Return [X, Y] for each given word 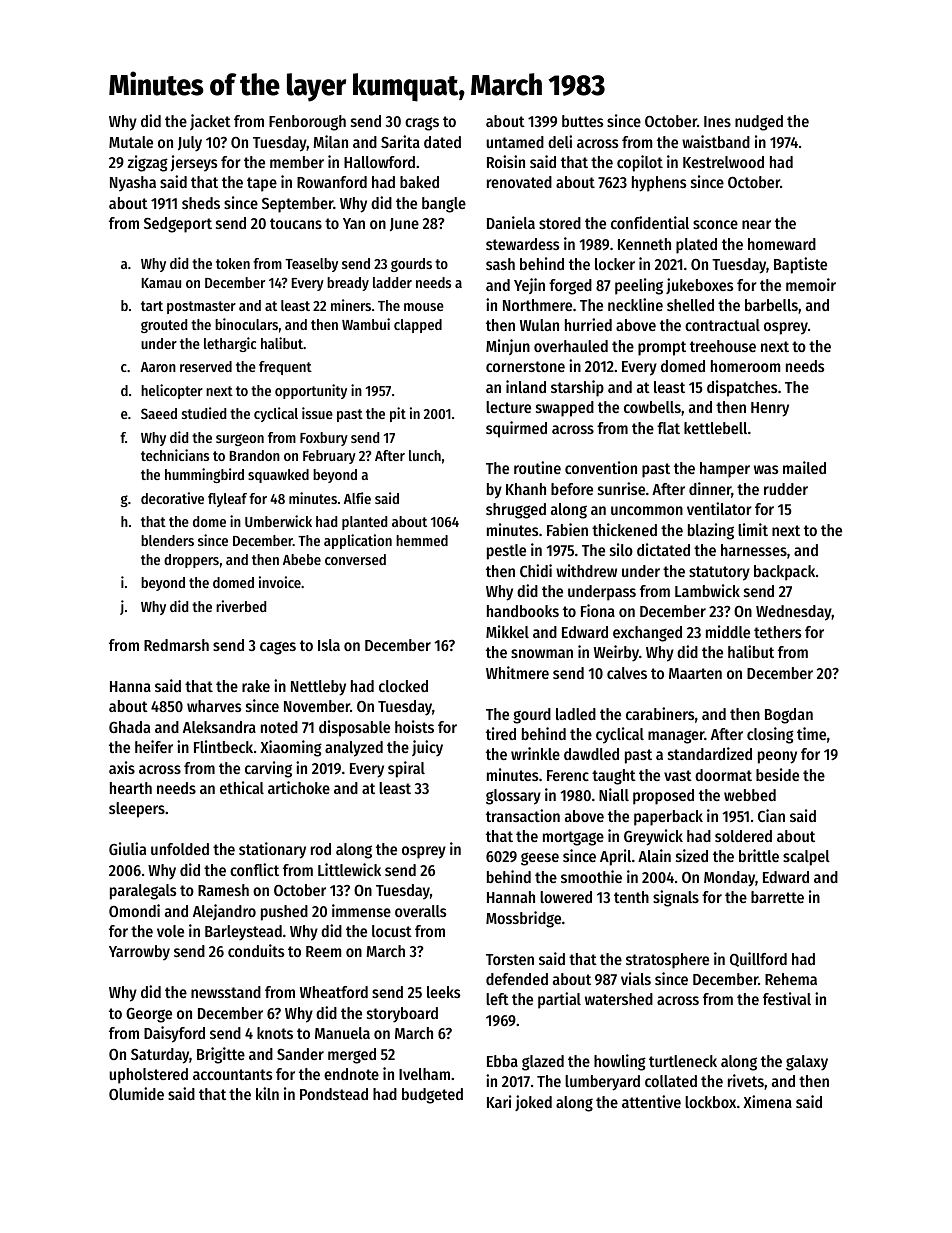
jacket [210, 122]
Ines [717, 121]
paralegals [143, 892]
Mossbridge [523, 919]
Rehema [791, 979]
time [811, 733]
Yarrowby [139, 953]
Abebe [302, 559]
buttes [583, 121]
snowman [542, 653]
